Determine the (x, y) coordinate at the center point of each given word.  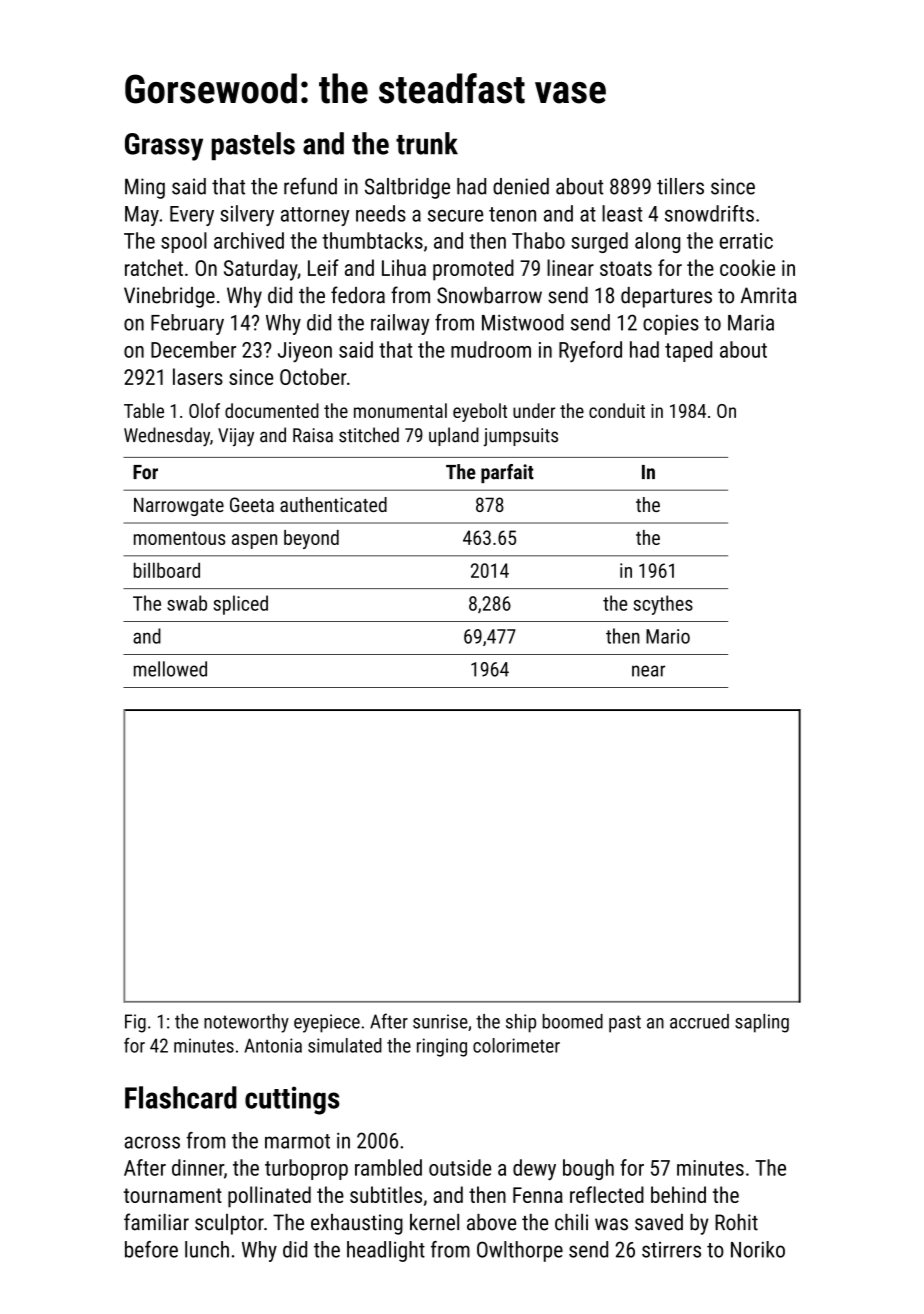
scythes (663, 605)
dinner (198, 1167)
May (142, 216)
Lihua (404, 267)
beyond (311, 539)
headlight (386, 1251)
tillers (680, 186)
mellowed (170, 669)
